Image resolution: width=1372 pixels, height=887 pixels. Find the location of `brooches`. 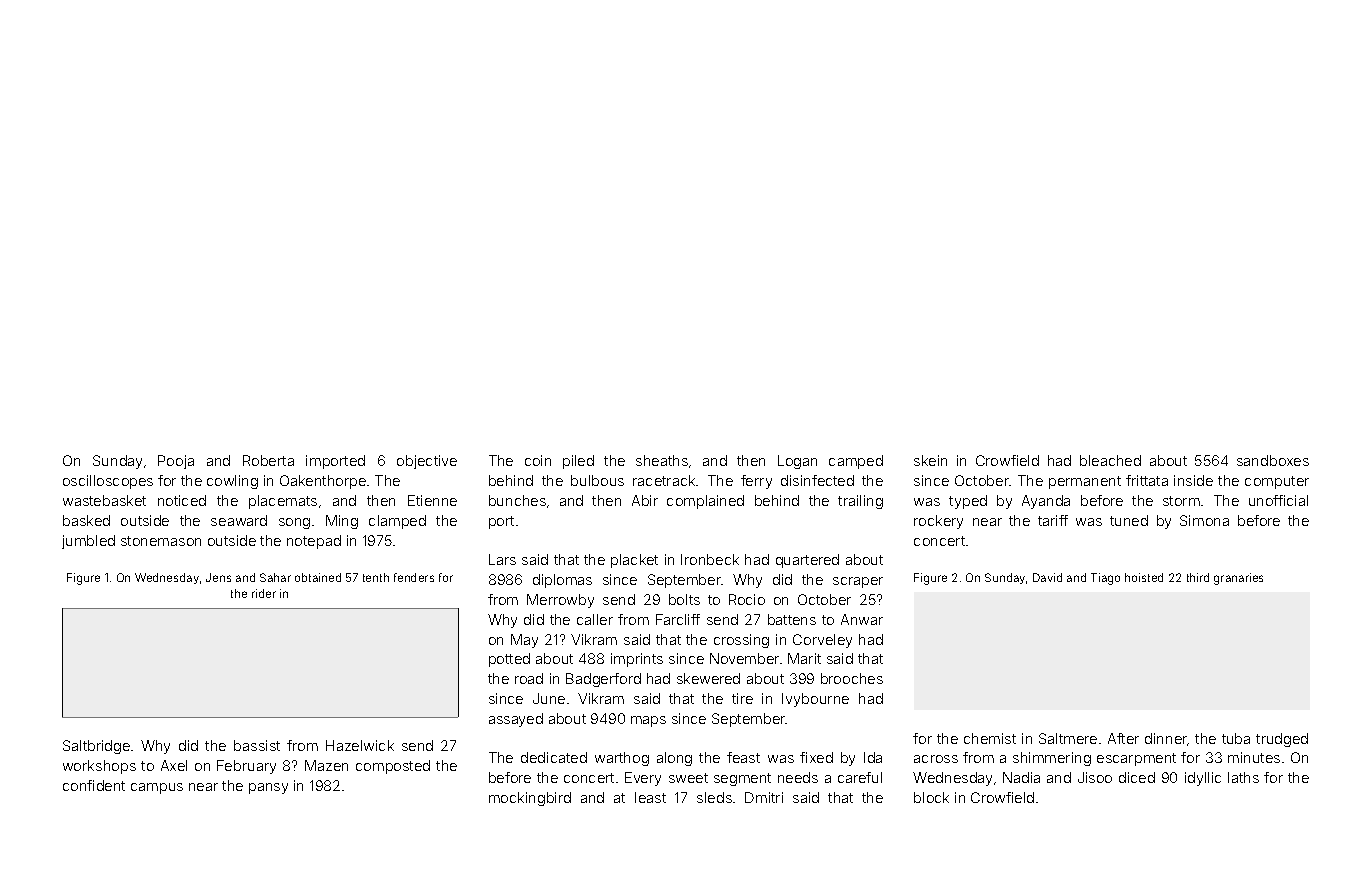

brooches is located at coordinates (852, 678).
